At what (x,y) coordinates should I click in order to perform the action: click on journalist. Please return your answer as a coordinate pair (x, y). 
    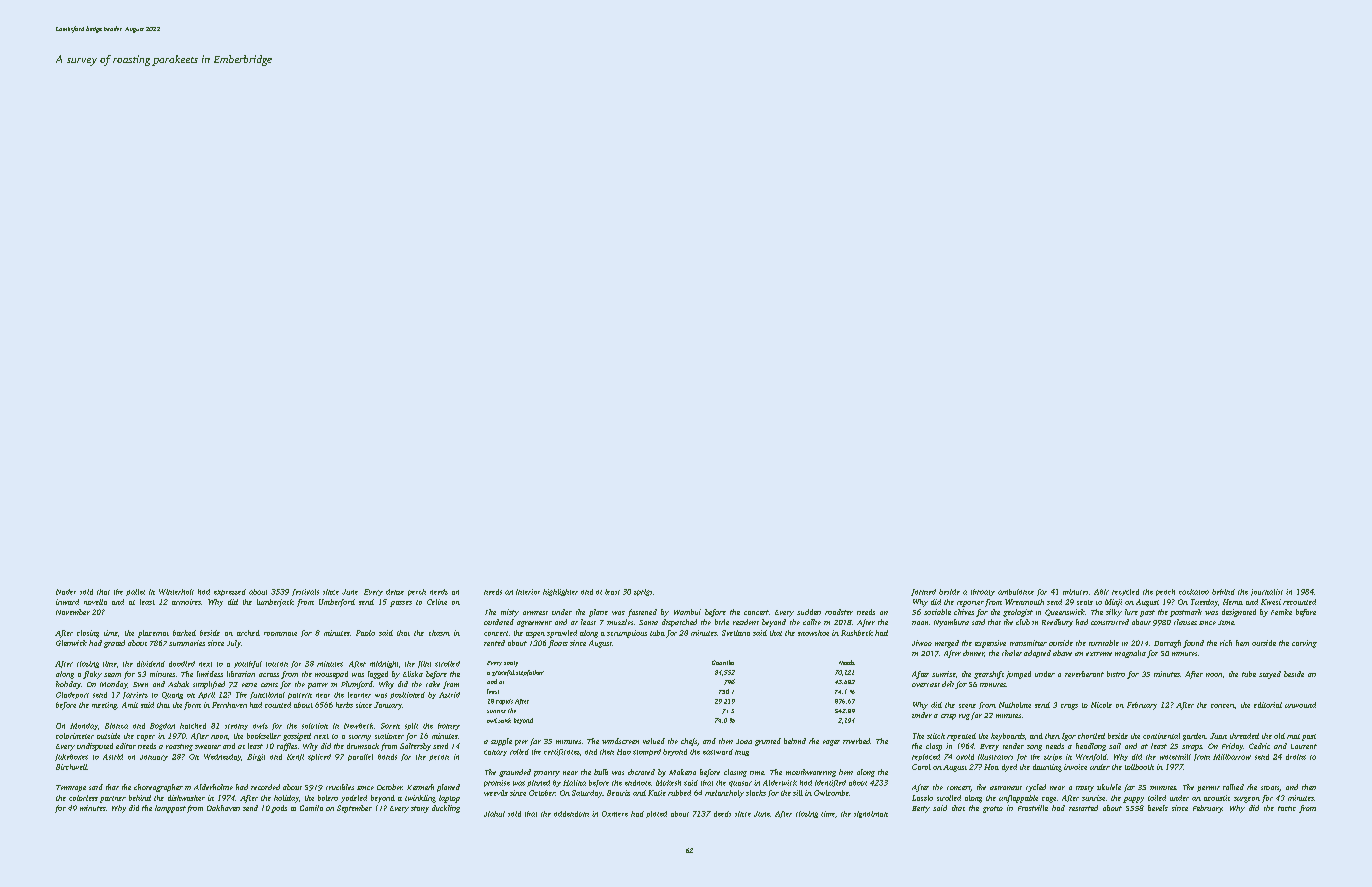
    Looking at the image, I should click on (1267, 592).
